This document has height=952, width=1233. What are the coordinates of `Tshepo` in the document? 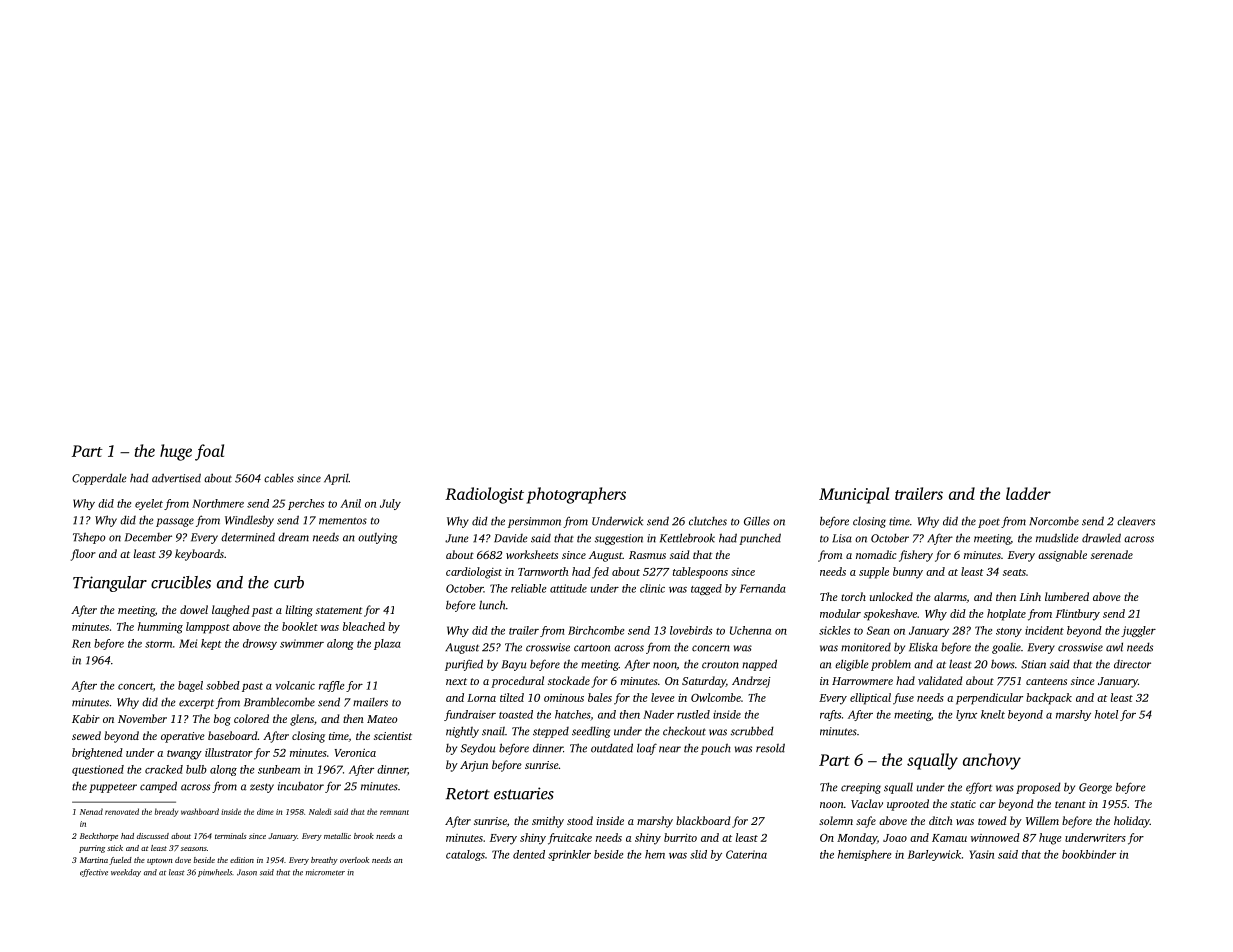 It's located at (89, 538).
